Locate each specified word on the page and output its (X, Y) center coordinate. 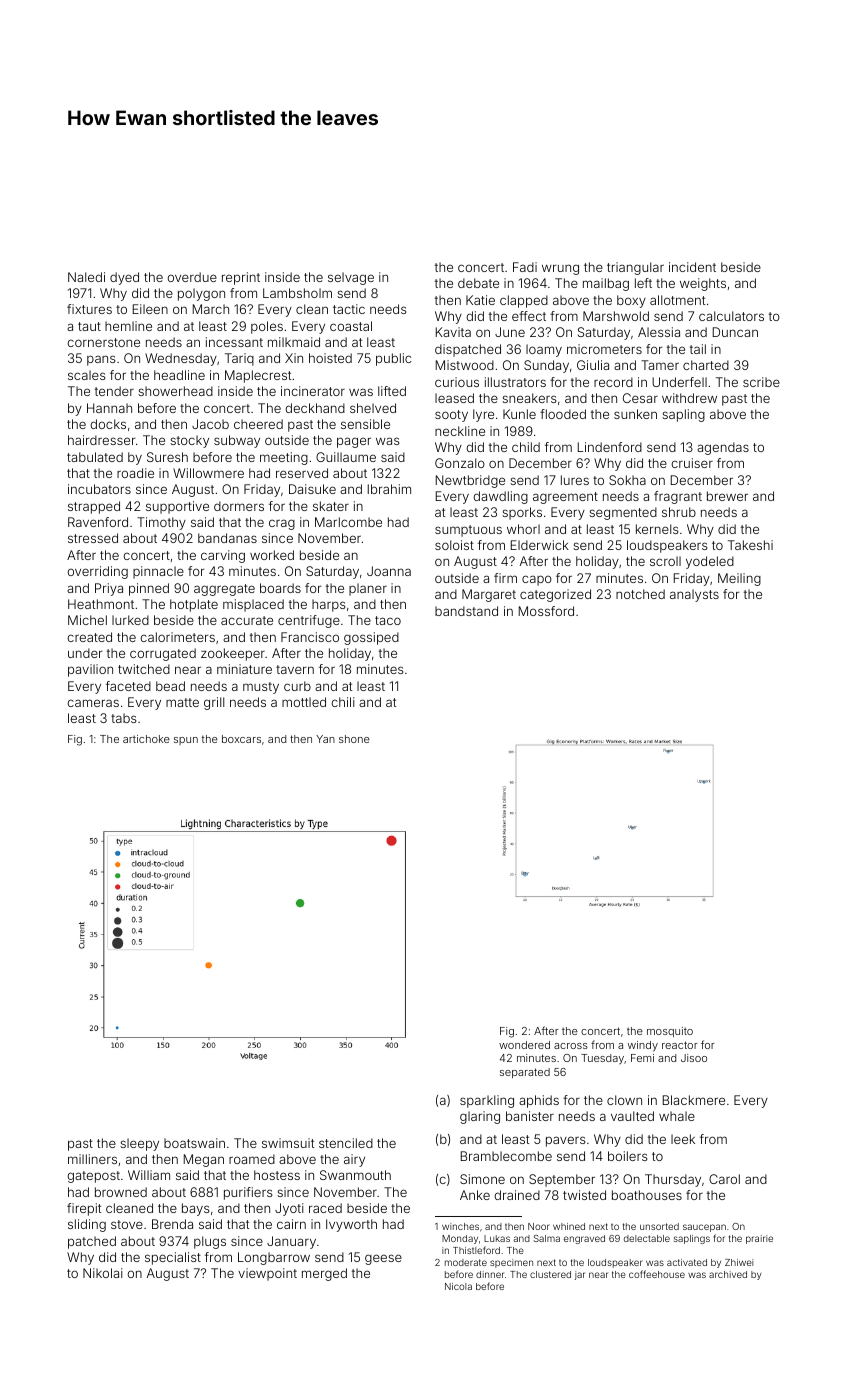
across (571, 1046)
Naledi (86, 277)
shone (354, 739)
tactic (349, 309)
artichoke (146, 739)
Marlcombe (348, 522)
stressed (93, 538)
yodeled (710, 562)
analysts (694, 595)
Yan (325, 739)
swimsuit (288, 1143)
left (643, 283)
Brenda (172, 1224)
